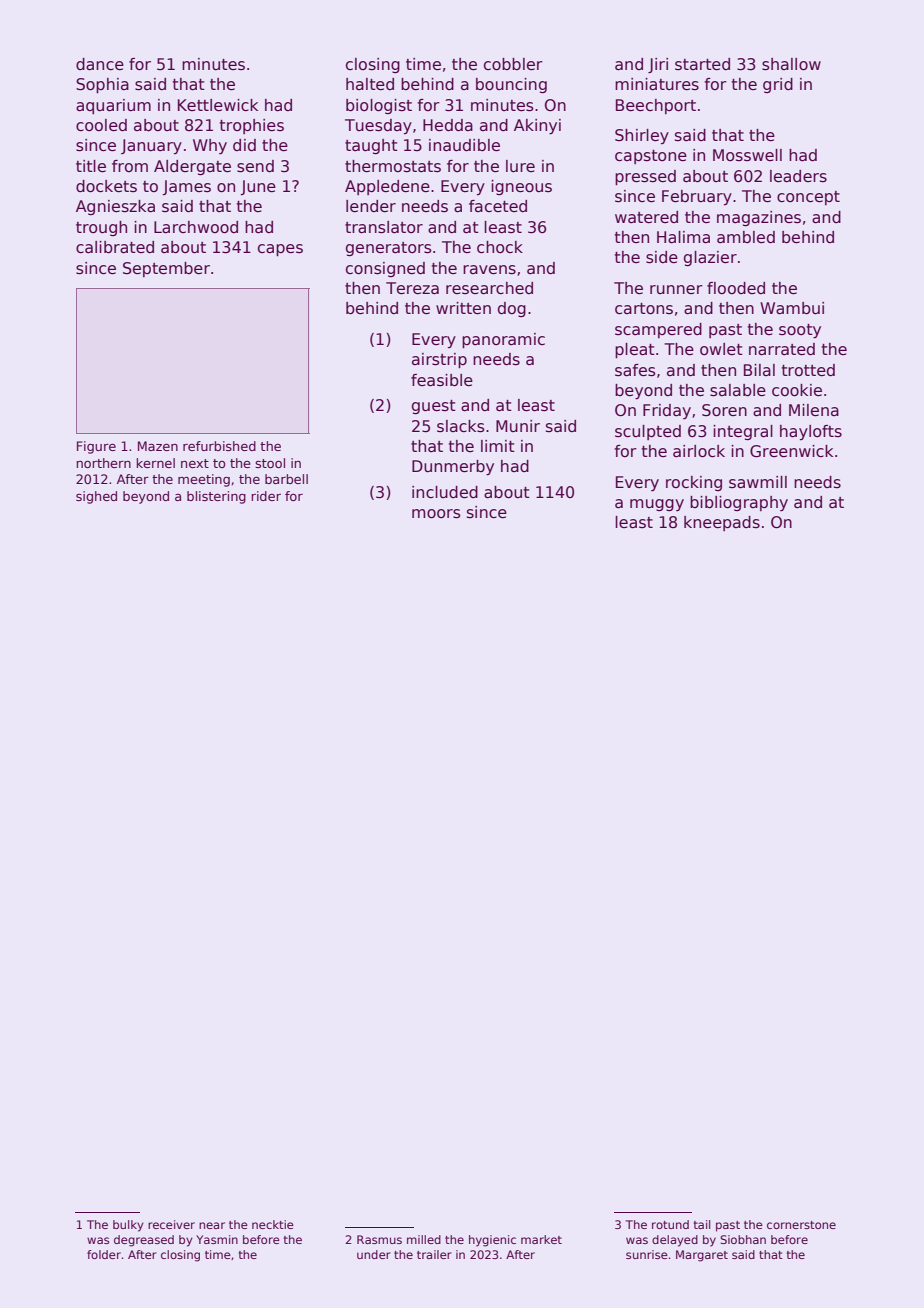 The width and height of the screenshot is (924, 1308). Describe the element at coordinates (273, 1224) in the screenshot. I see `necktie` at that location.
